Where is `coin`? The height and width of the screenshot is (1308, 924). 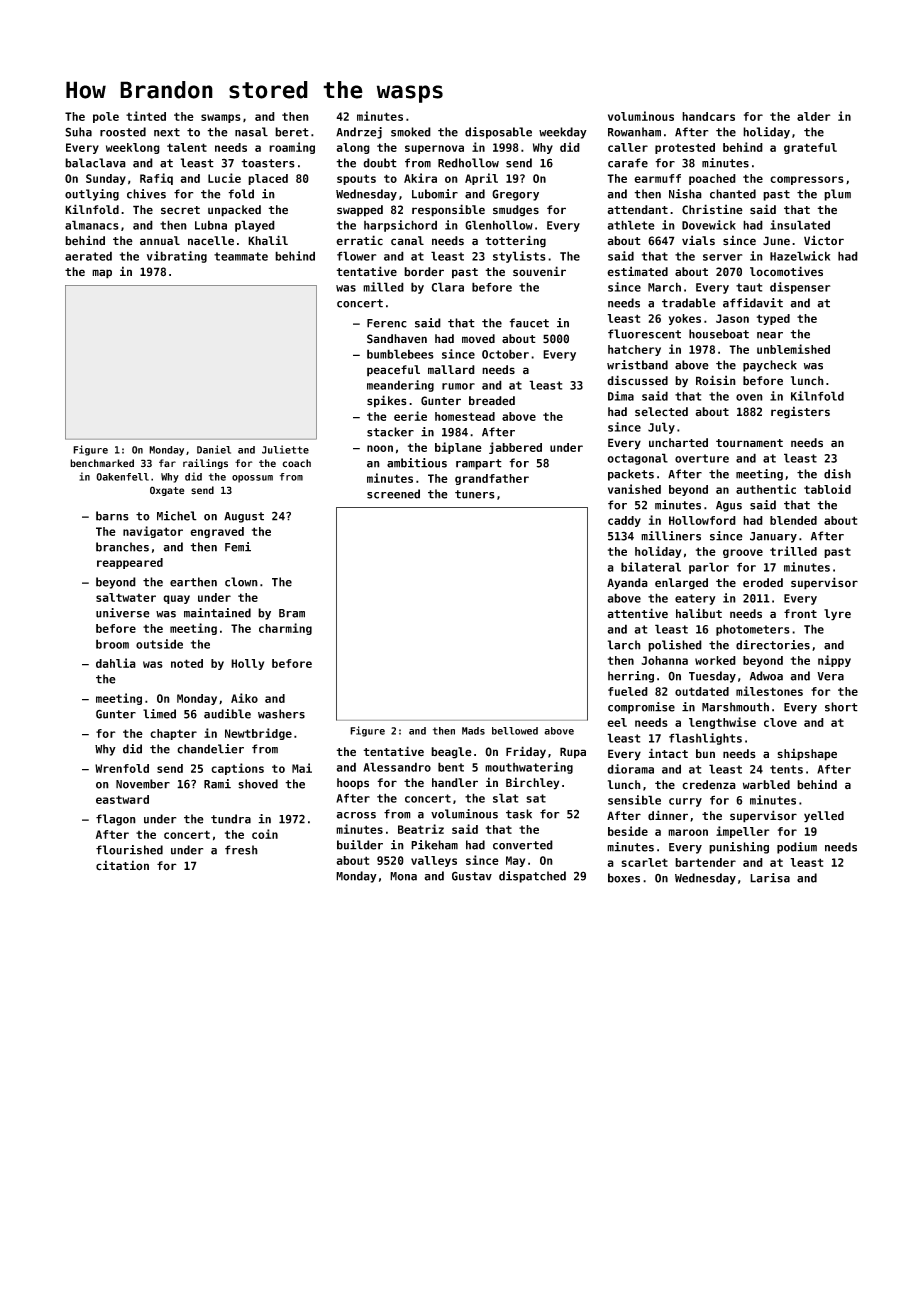 coin is located at coordinates (265, 834).
